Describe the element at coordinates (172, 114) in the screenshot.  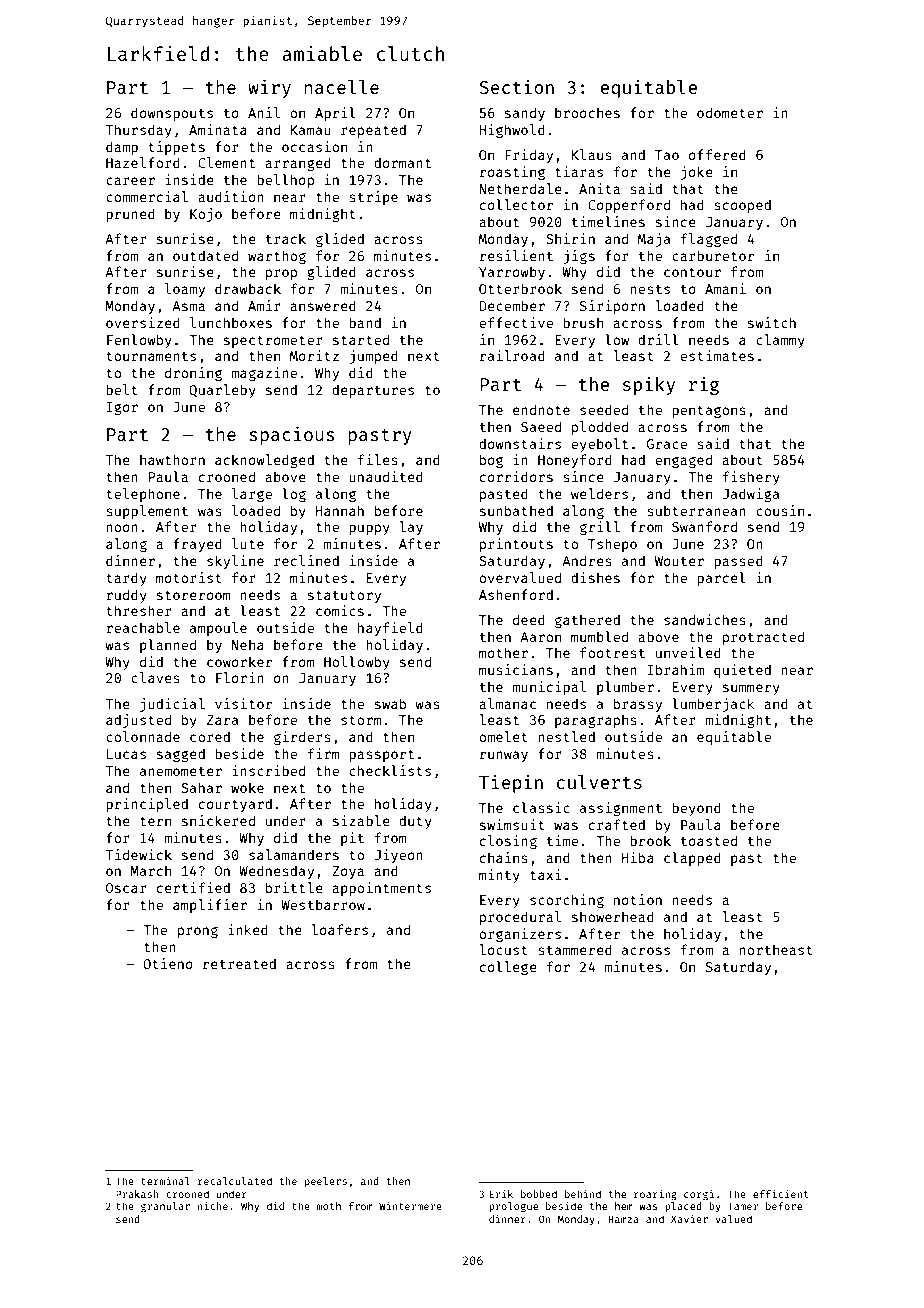
I see `downspouts` at that location.
